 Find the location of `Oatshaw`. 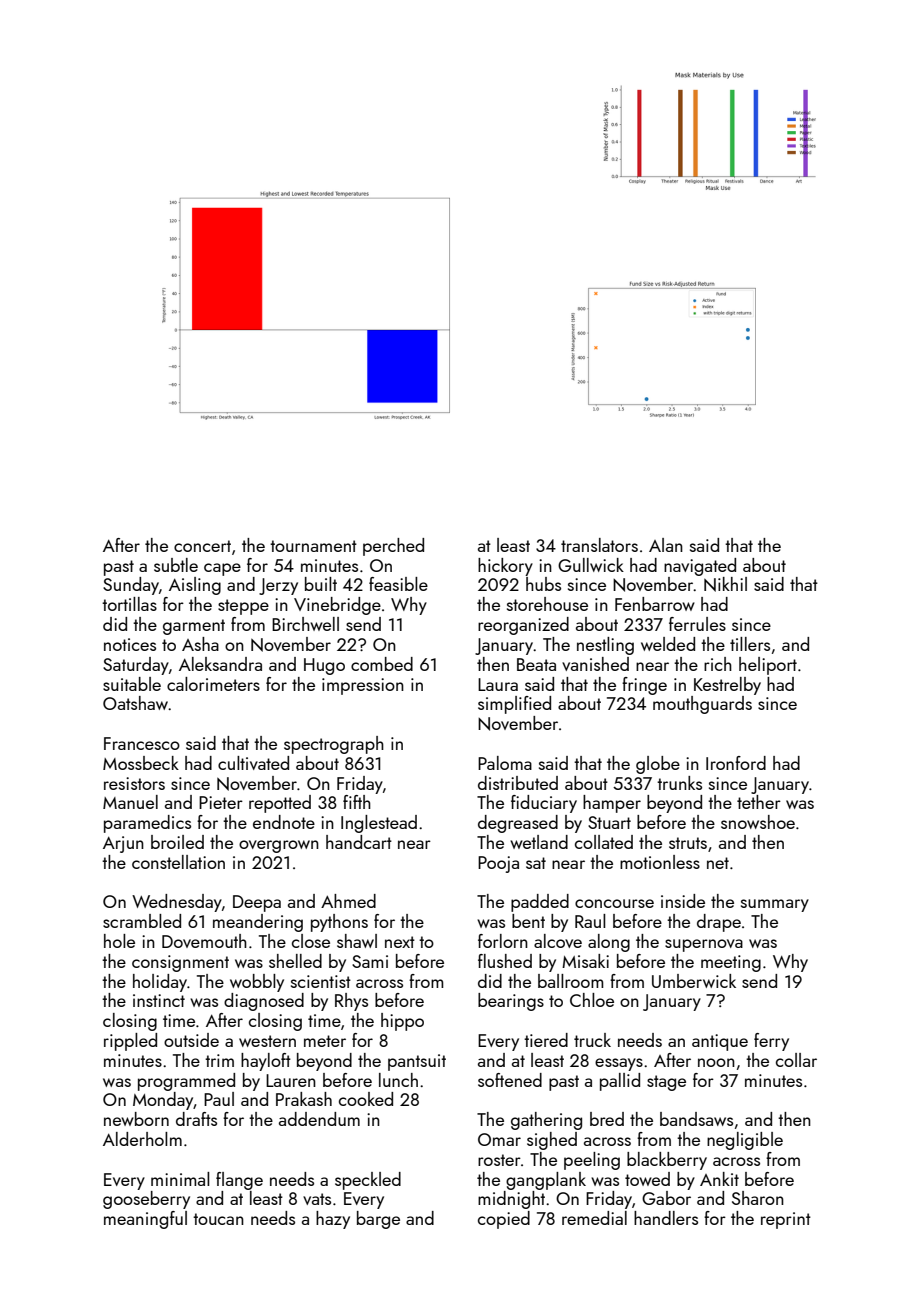

Oatshaw is located at coordinates (136, 703).
